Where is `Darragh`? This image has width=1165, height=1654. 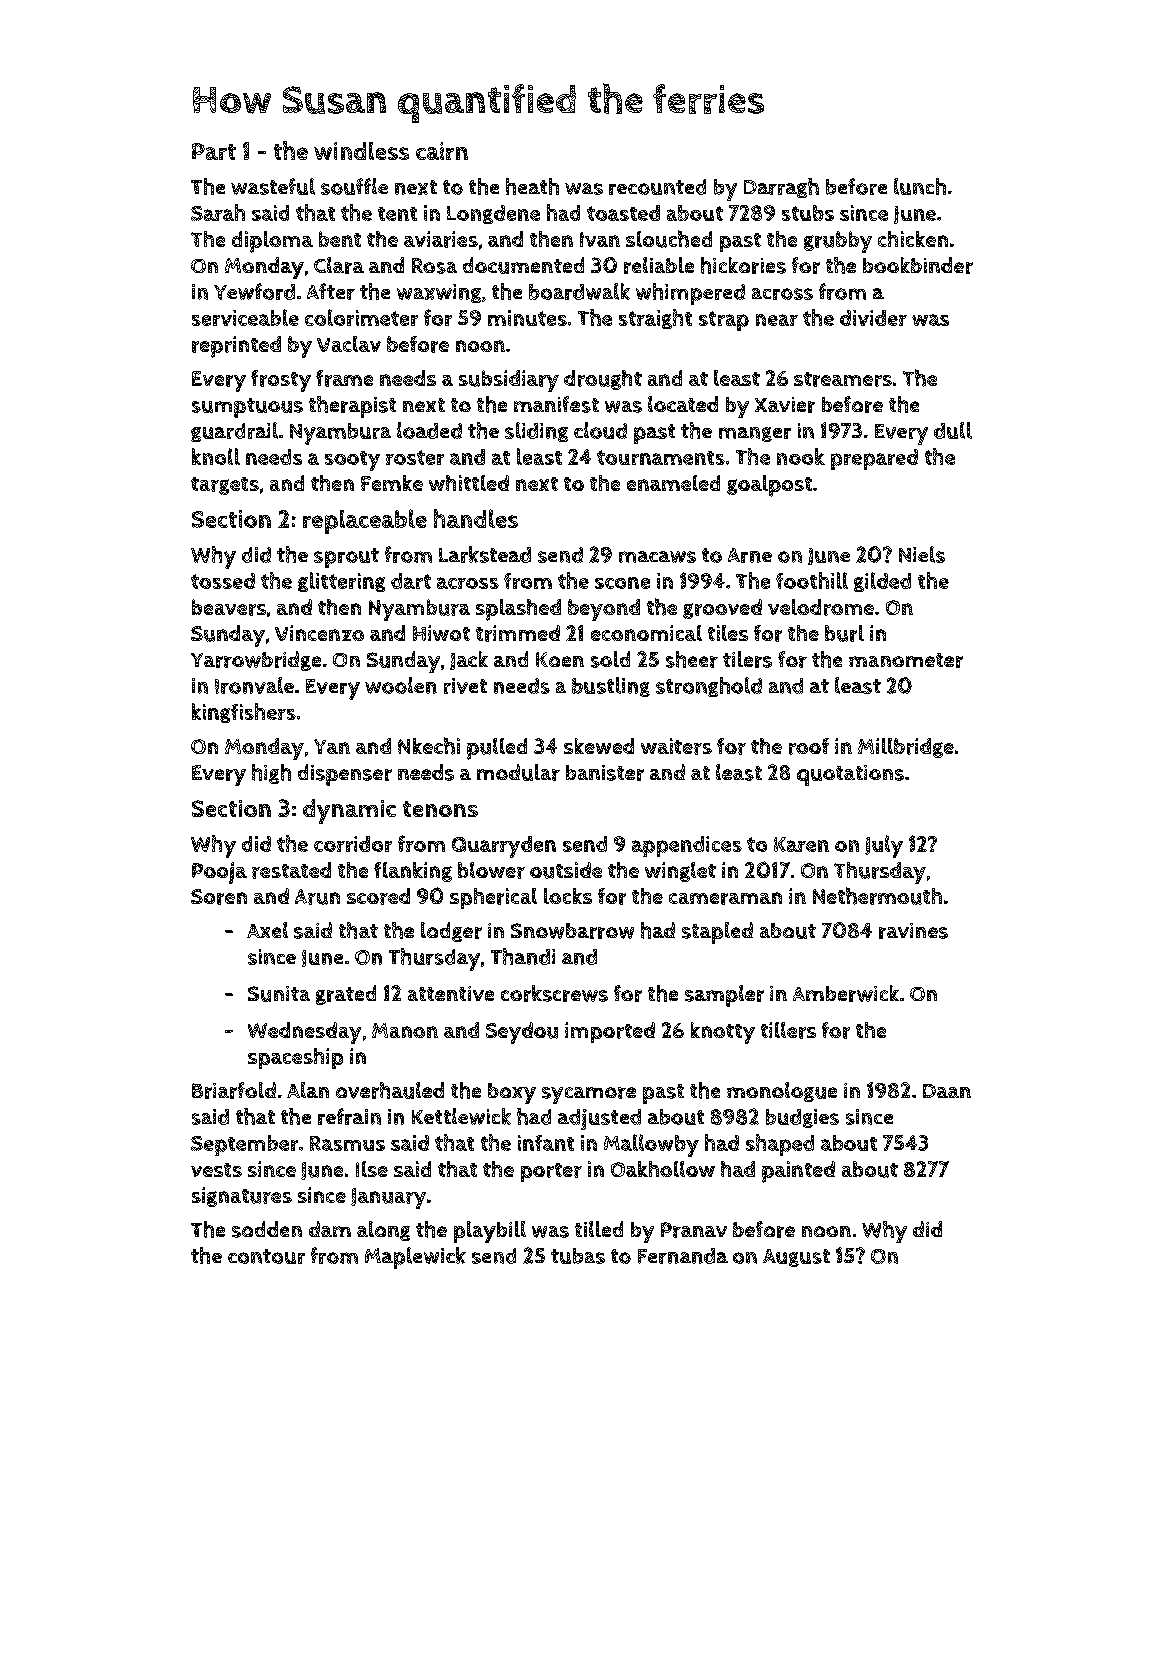 Darragh is located at coordinates (781, 188).
